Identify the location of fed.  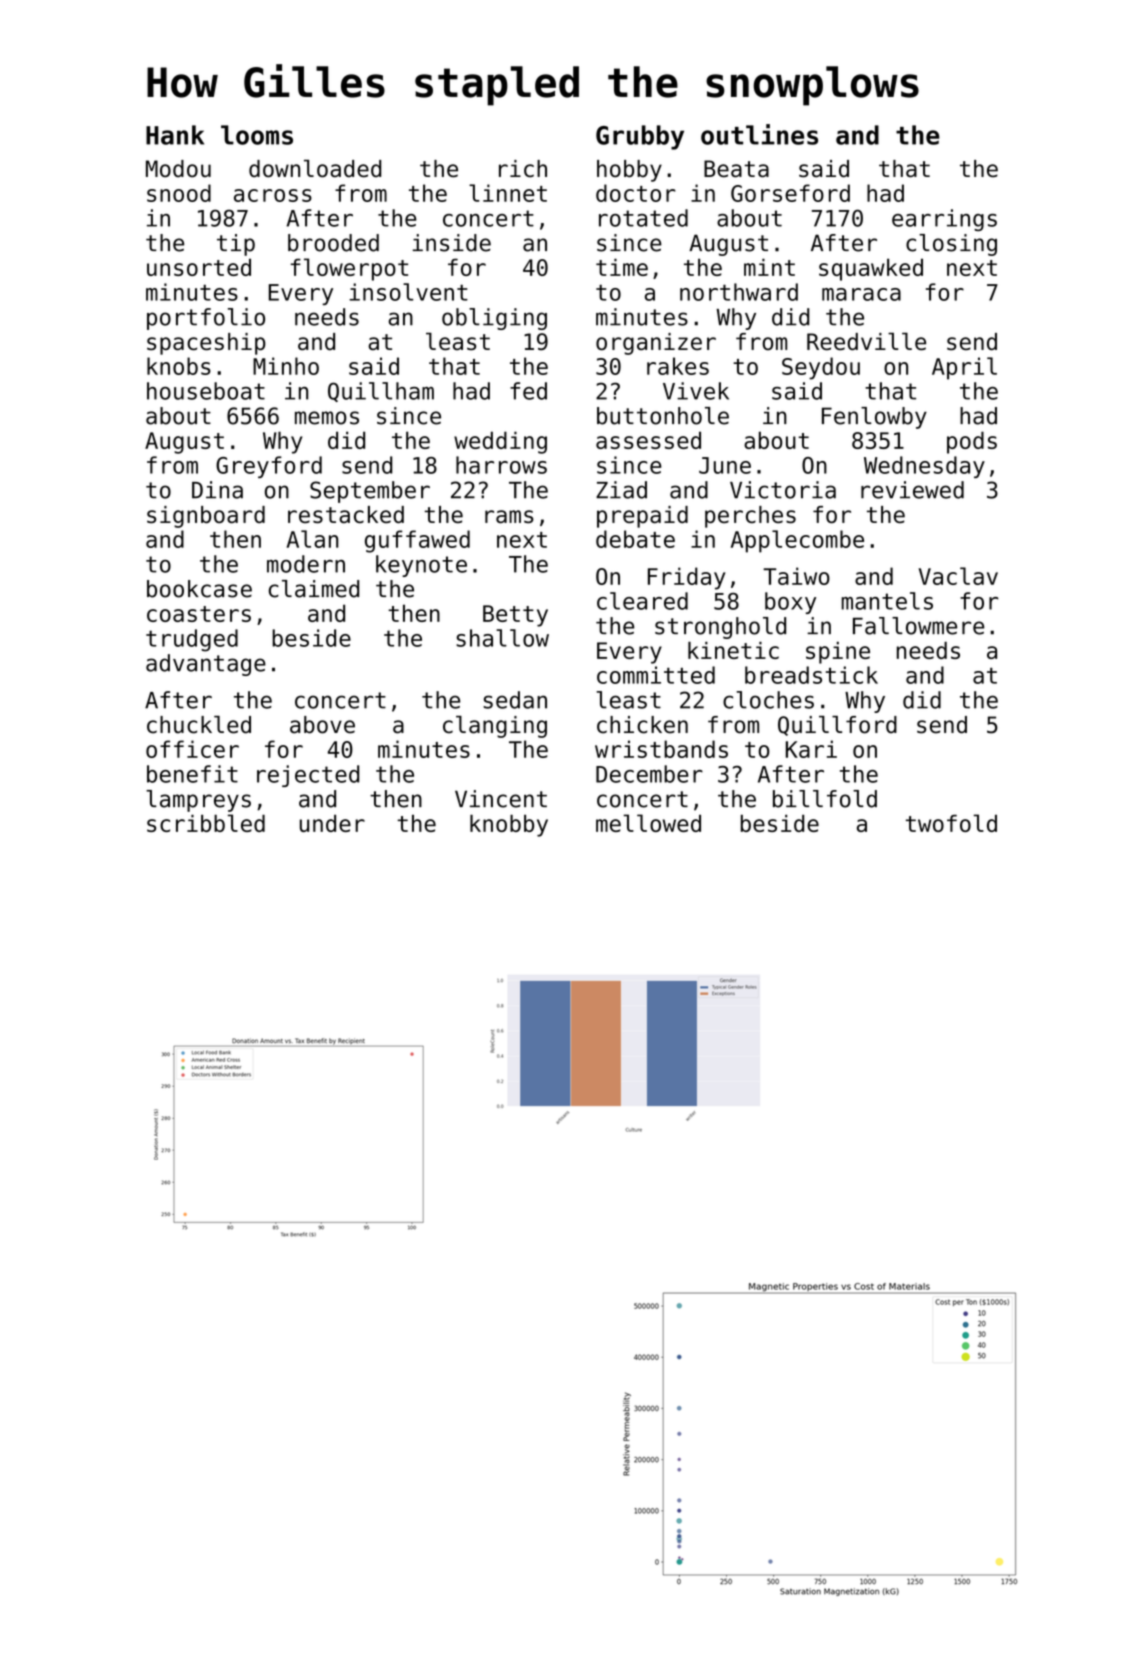
(528, 391).
